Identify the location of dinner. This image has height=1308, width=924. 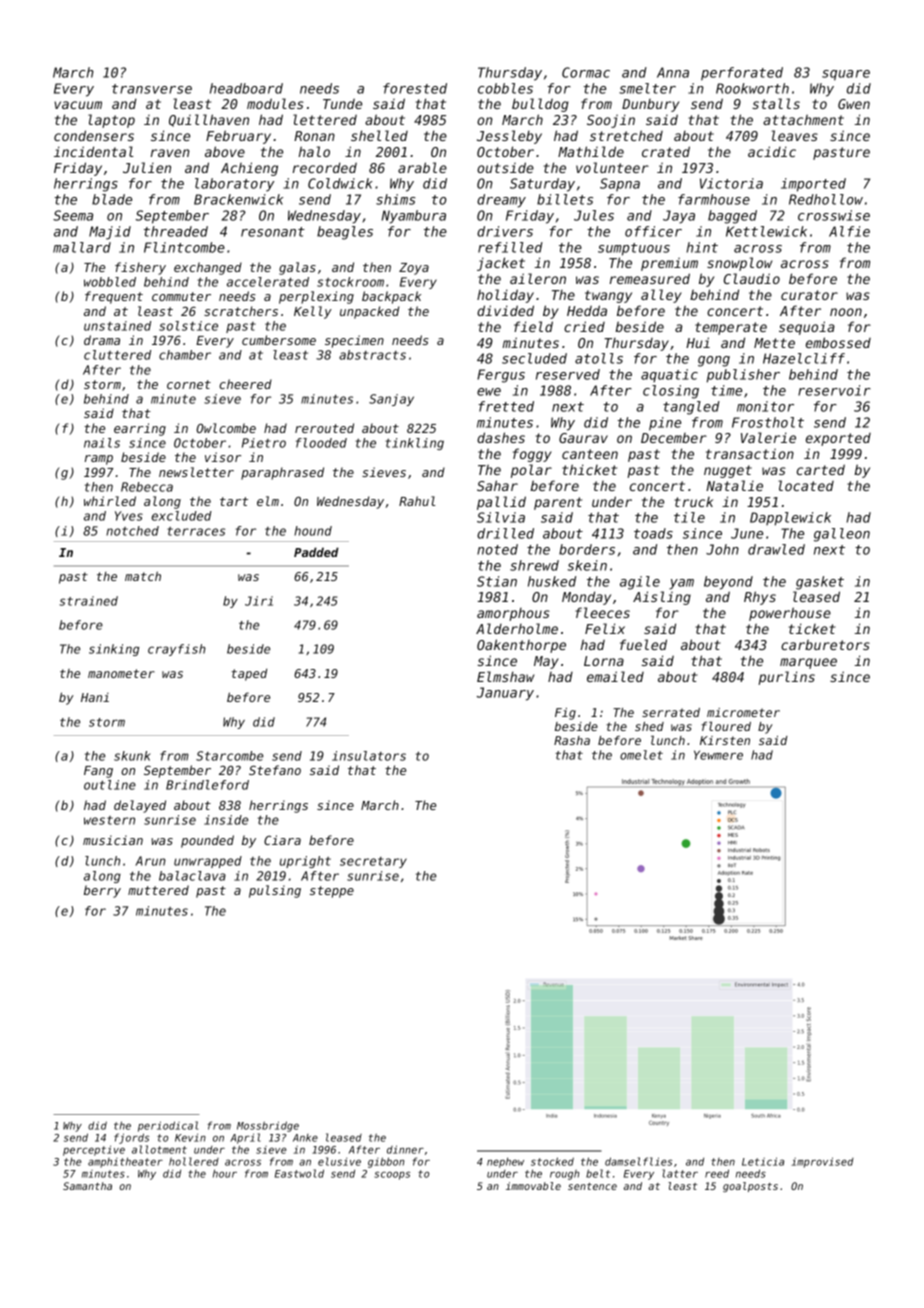
(405, 1149).
